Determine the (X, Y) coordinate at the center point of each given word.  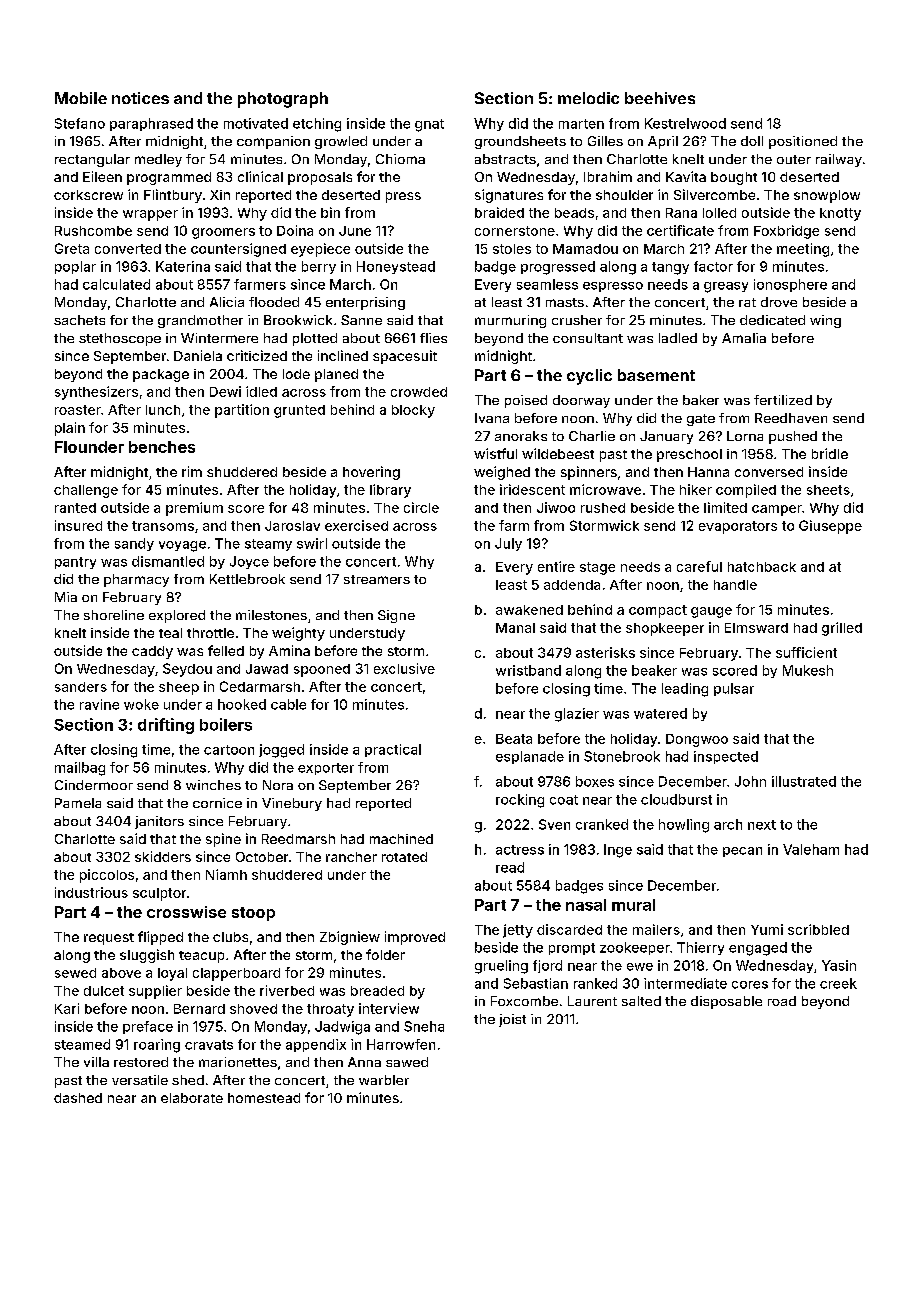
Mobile (81, 98)
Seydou (187, 670)
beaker (654, 670)
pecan (742, 852)
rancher (351, 857)
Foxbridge (786, 232)
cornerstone (515, 231)
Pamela (78, 803)
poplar (75, 267)
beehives (660, 98)
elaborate (192, 1098)
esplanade (530, 757)
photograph (283, 100)
